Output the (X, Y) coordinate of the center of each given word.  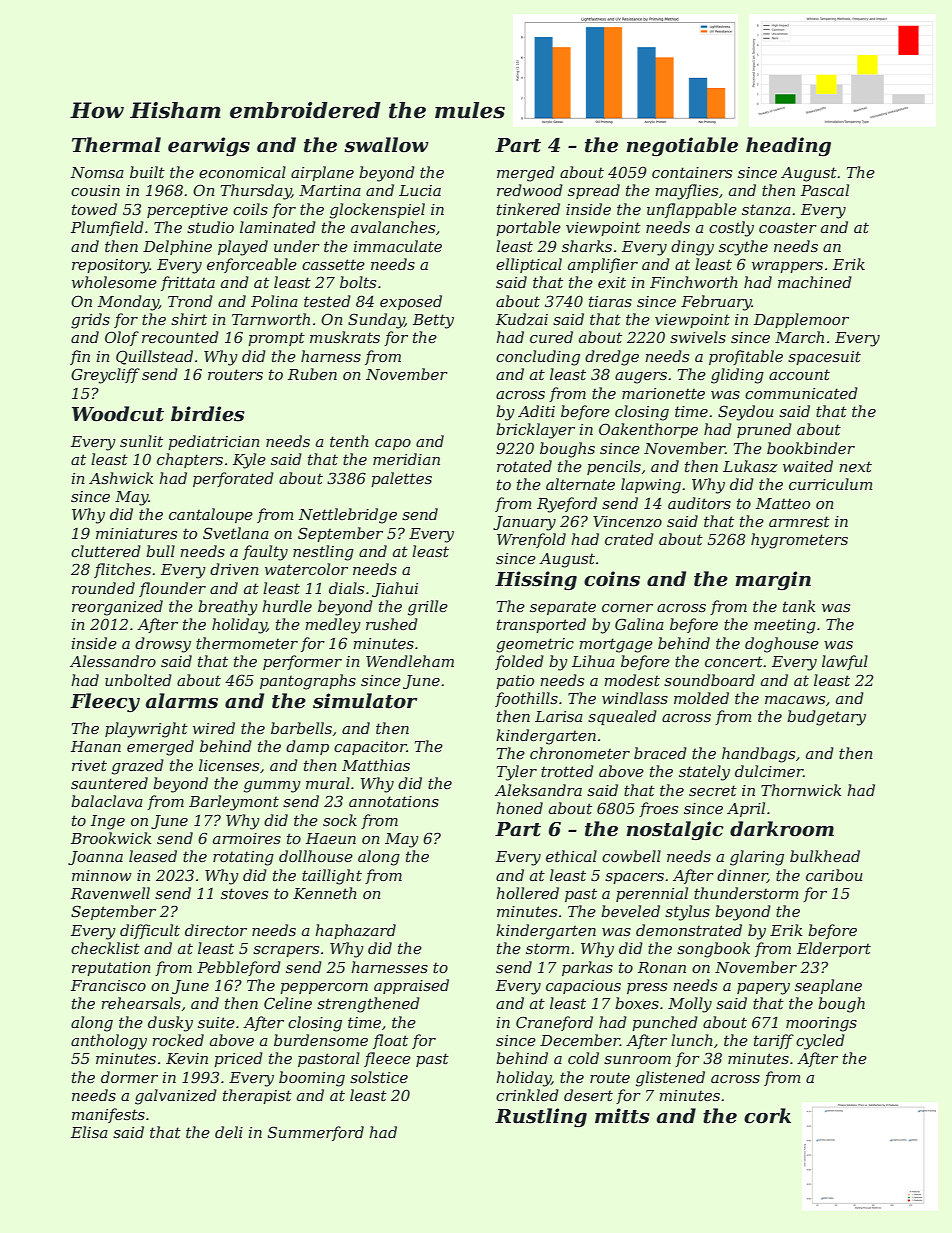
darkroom (782, 829)
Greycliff (105, 376)
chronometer (580, 753)
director (216, 930)
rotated (524, 466)
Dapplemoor (801, 320)
